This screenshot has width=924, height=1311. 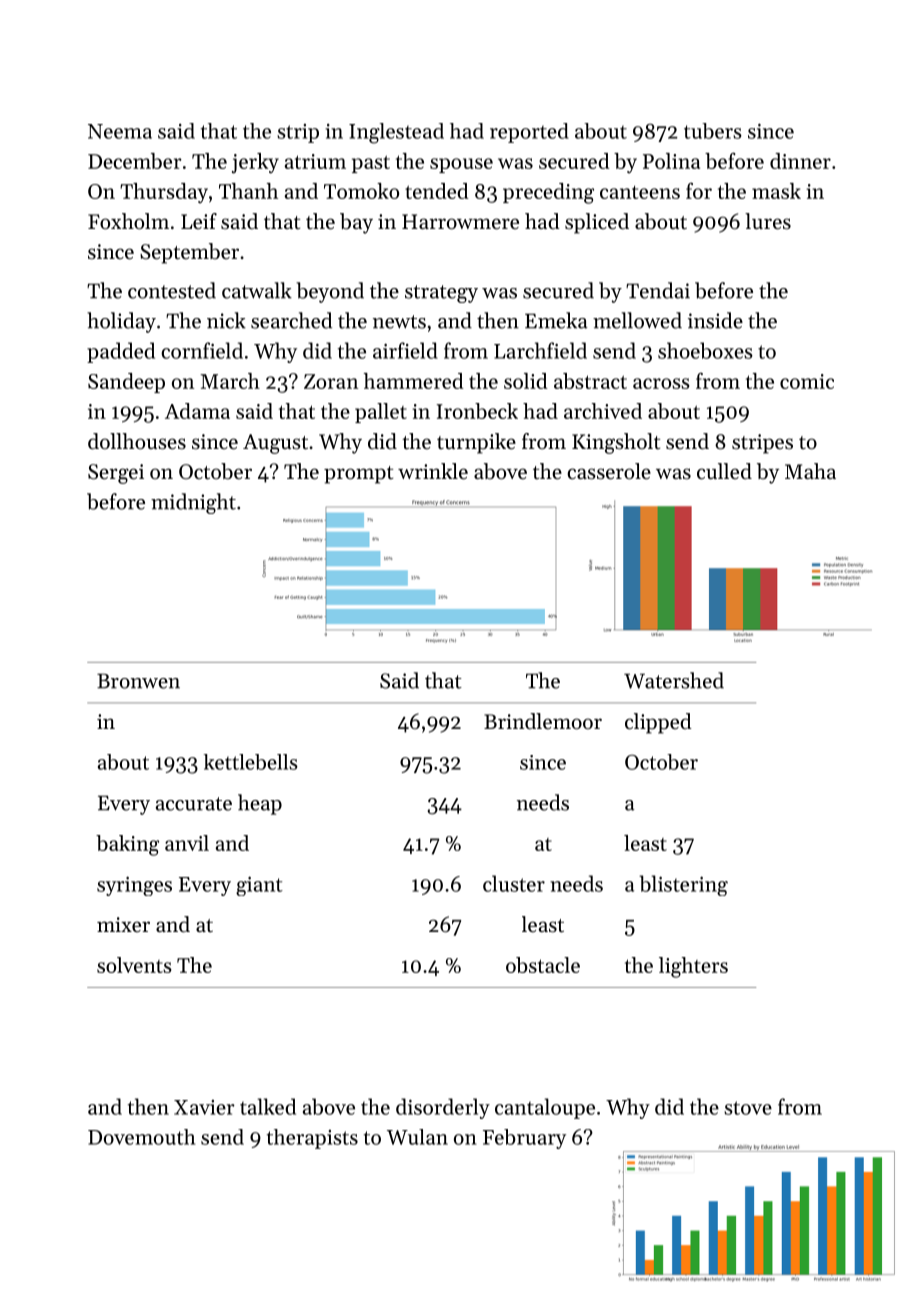 What do you see at coordinates (138, 681) in the screenshot?
I see `Bronwen` at bounding box center [138, 681].
